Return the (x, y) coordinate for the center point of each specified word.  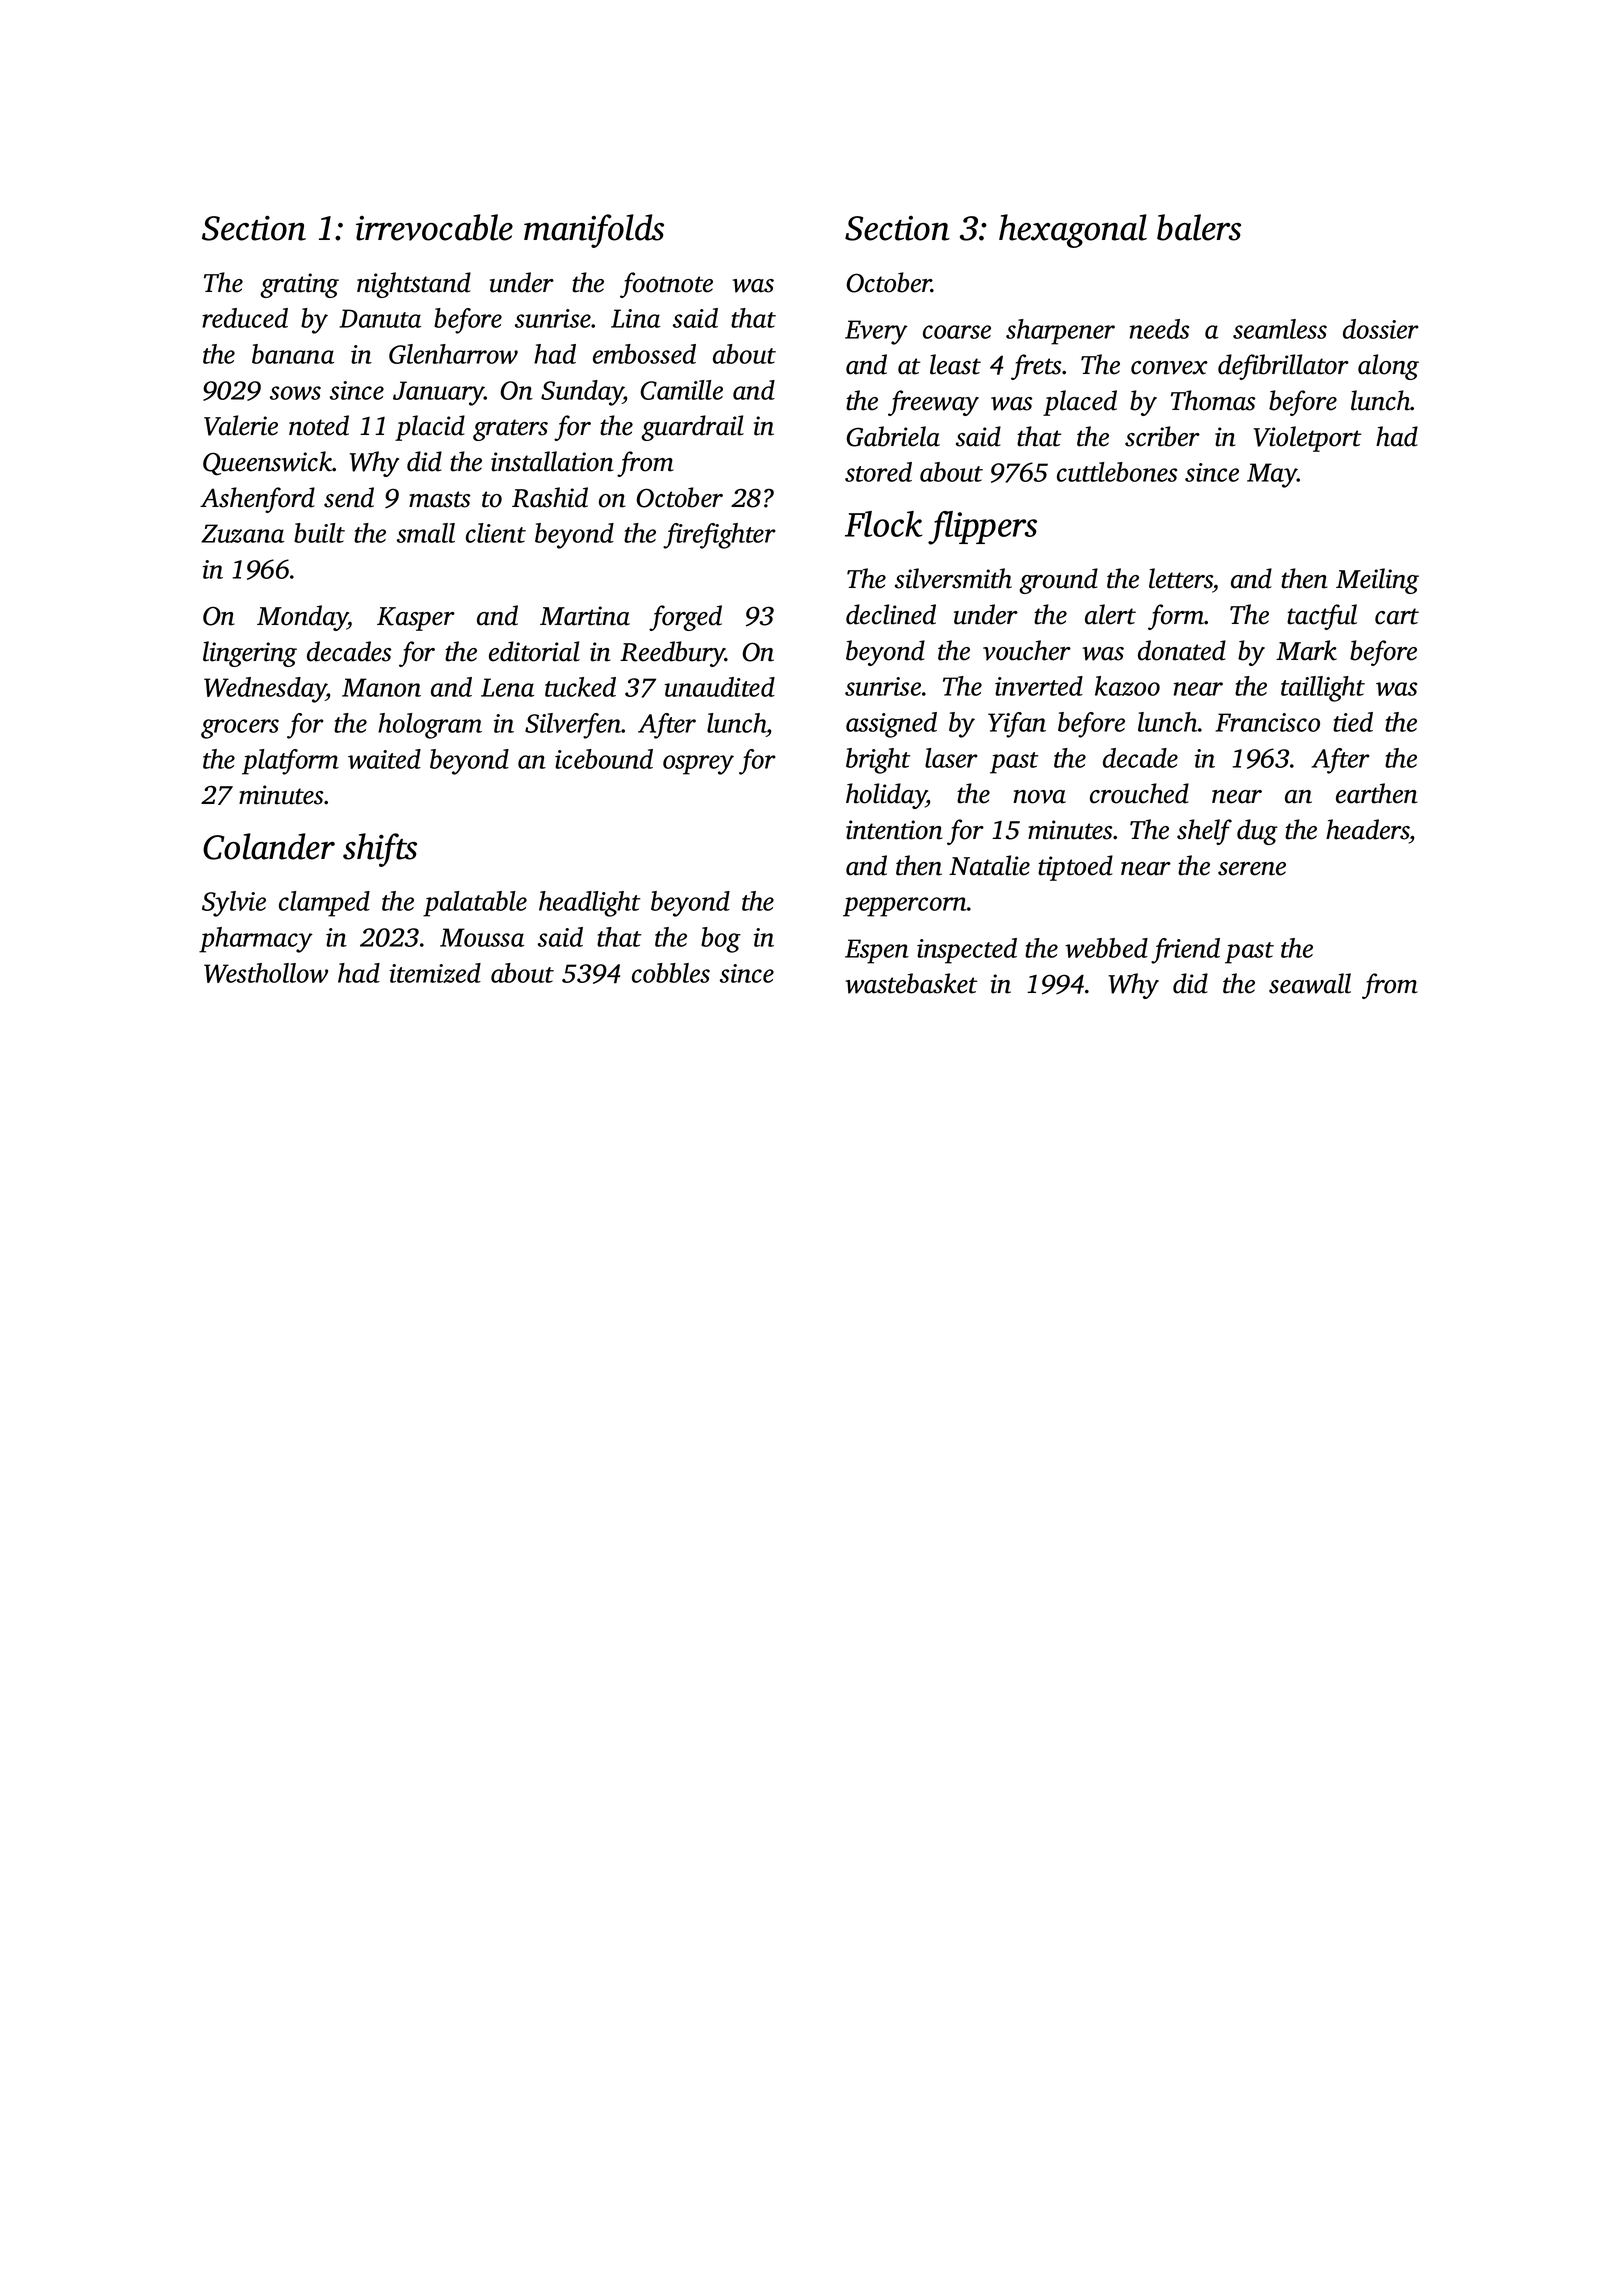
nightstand (414, 285)
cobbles (671, 973)
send (349, 497)
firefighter (719, 536)
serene (1252, 869)
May (1272, 475)
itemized (435, 973)
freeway (933, 403)
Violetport (1307, 439)
